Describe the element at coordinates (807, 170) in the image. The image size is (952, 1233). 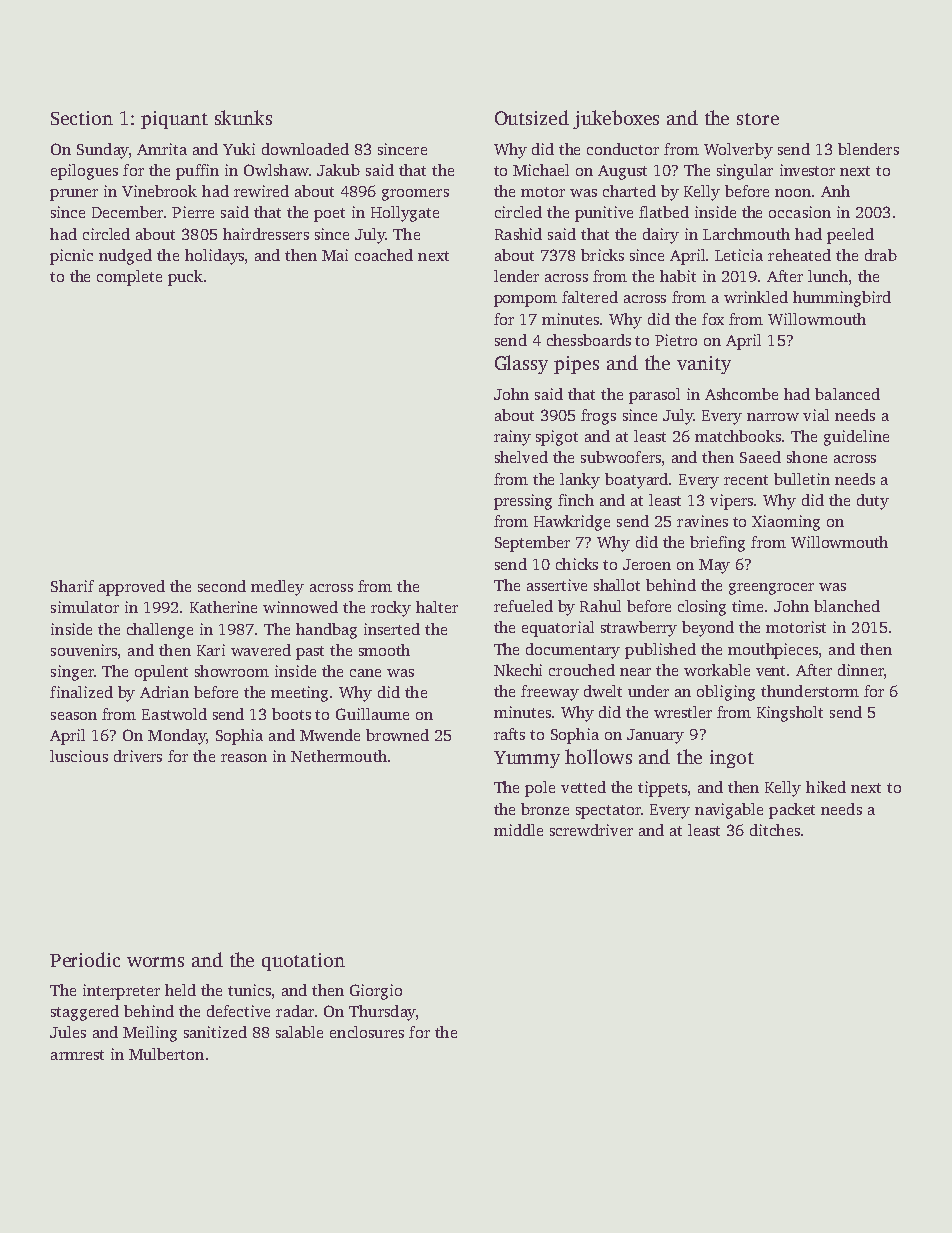
I see `investor` at that location.
